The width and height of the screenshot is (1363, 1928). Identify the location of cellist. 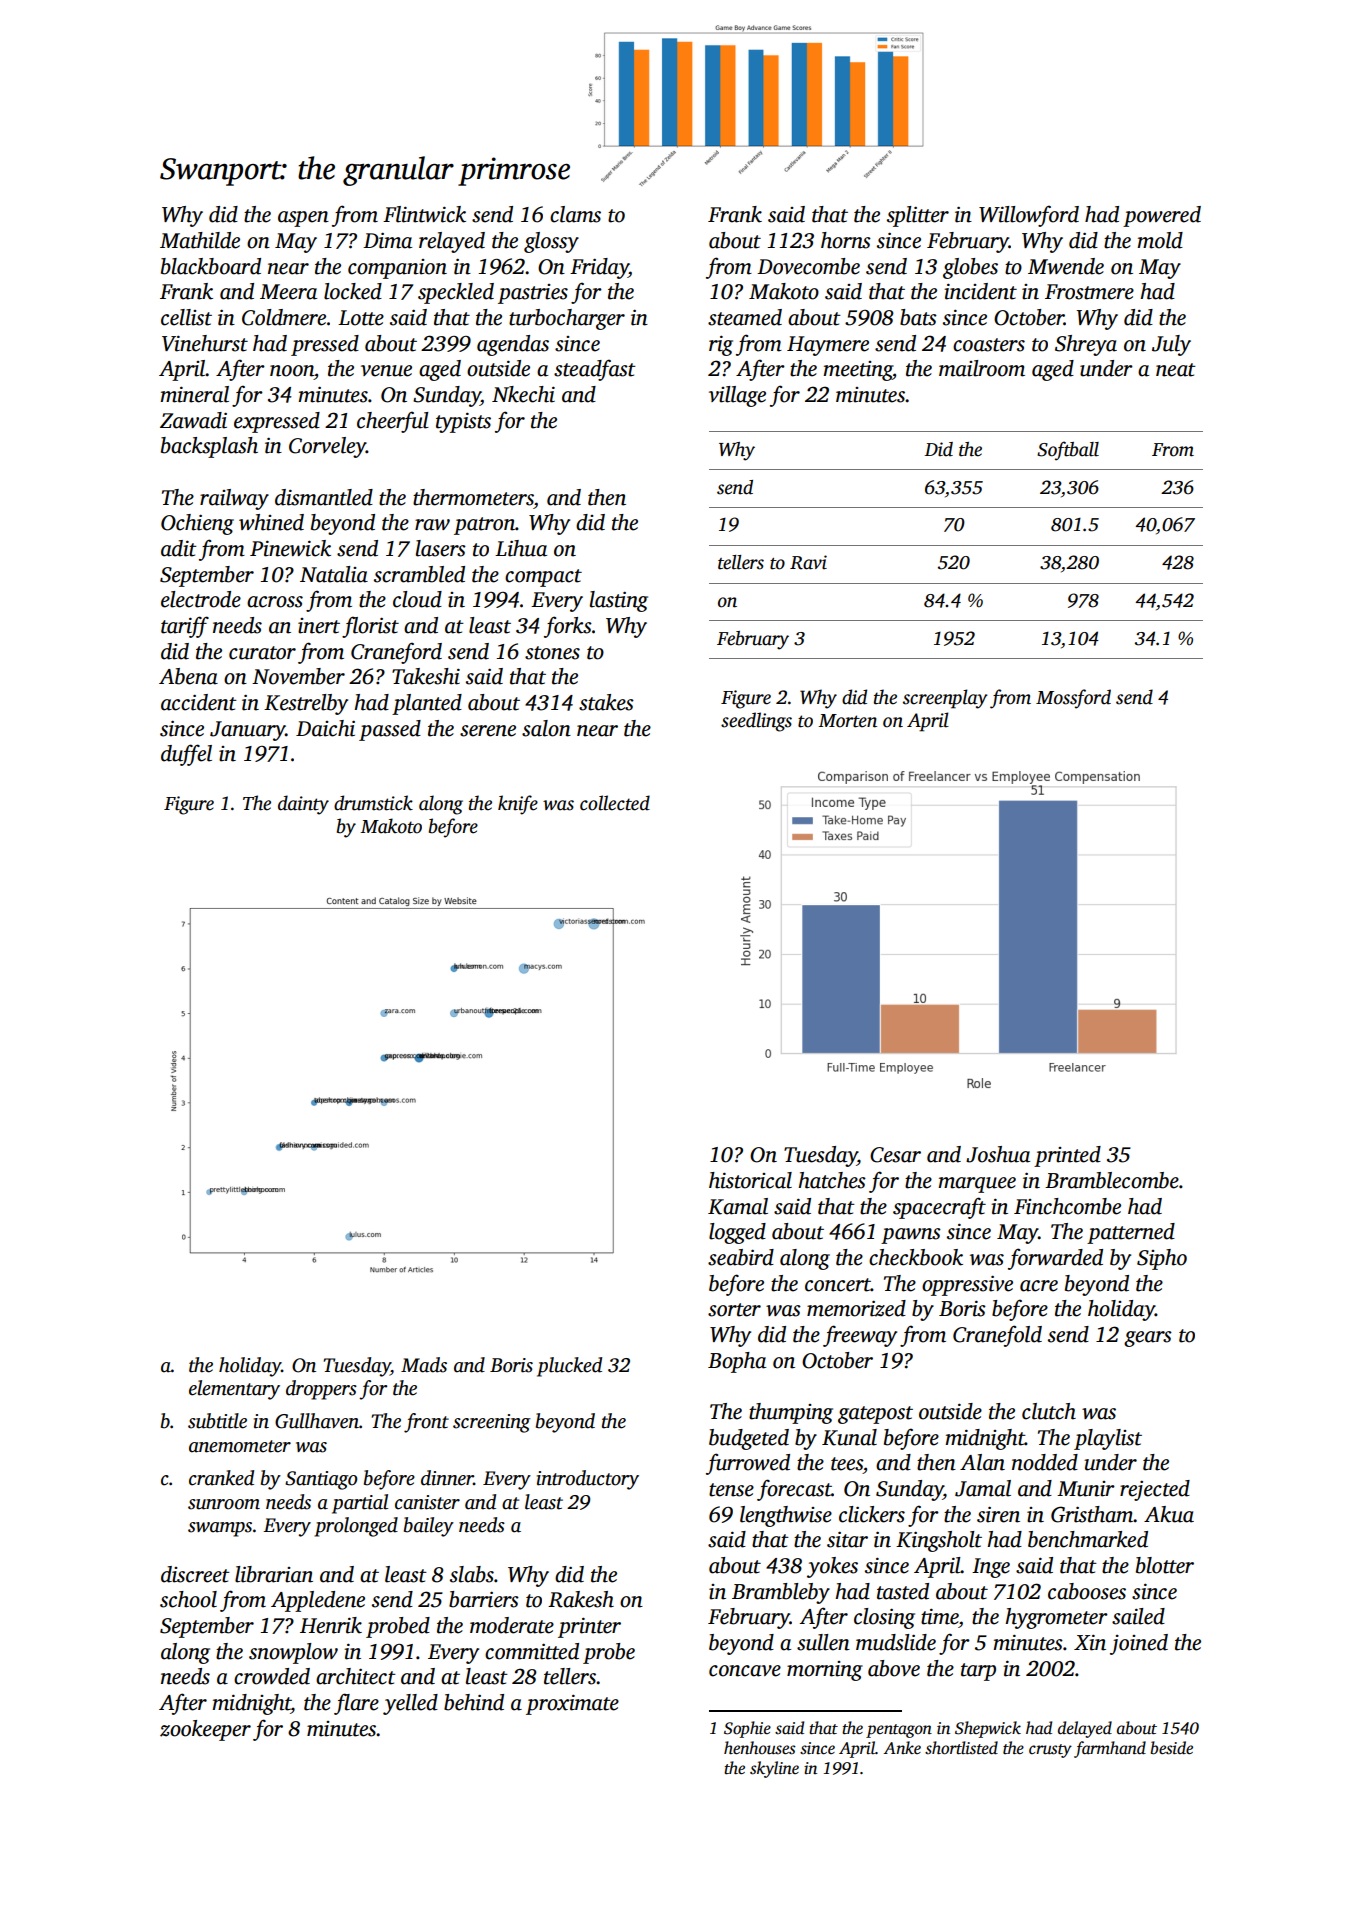
(186, 317).
